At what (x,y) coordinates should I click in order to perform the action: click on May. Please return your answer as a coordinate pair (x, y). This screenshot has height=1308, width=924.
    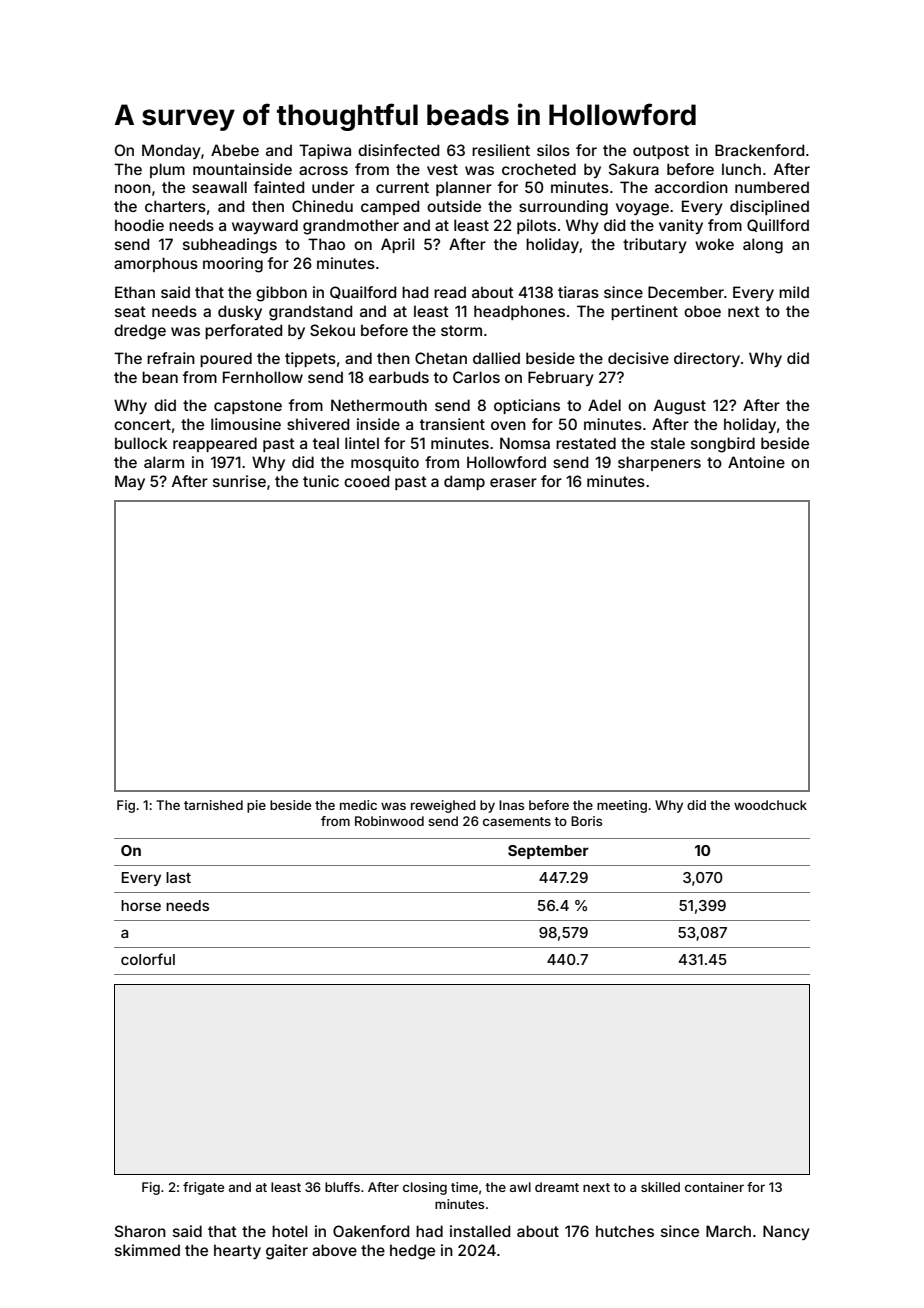
    Looking at the image, I should click on (130, 482).
